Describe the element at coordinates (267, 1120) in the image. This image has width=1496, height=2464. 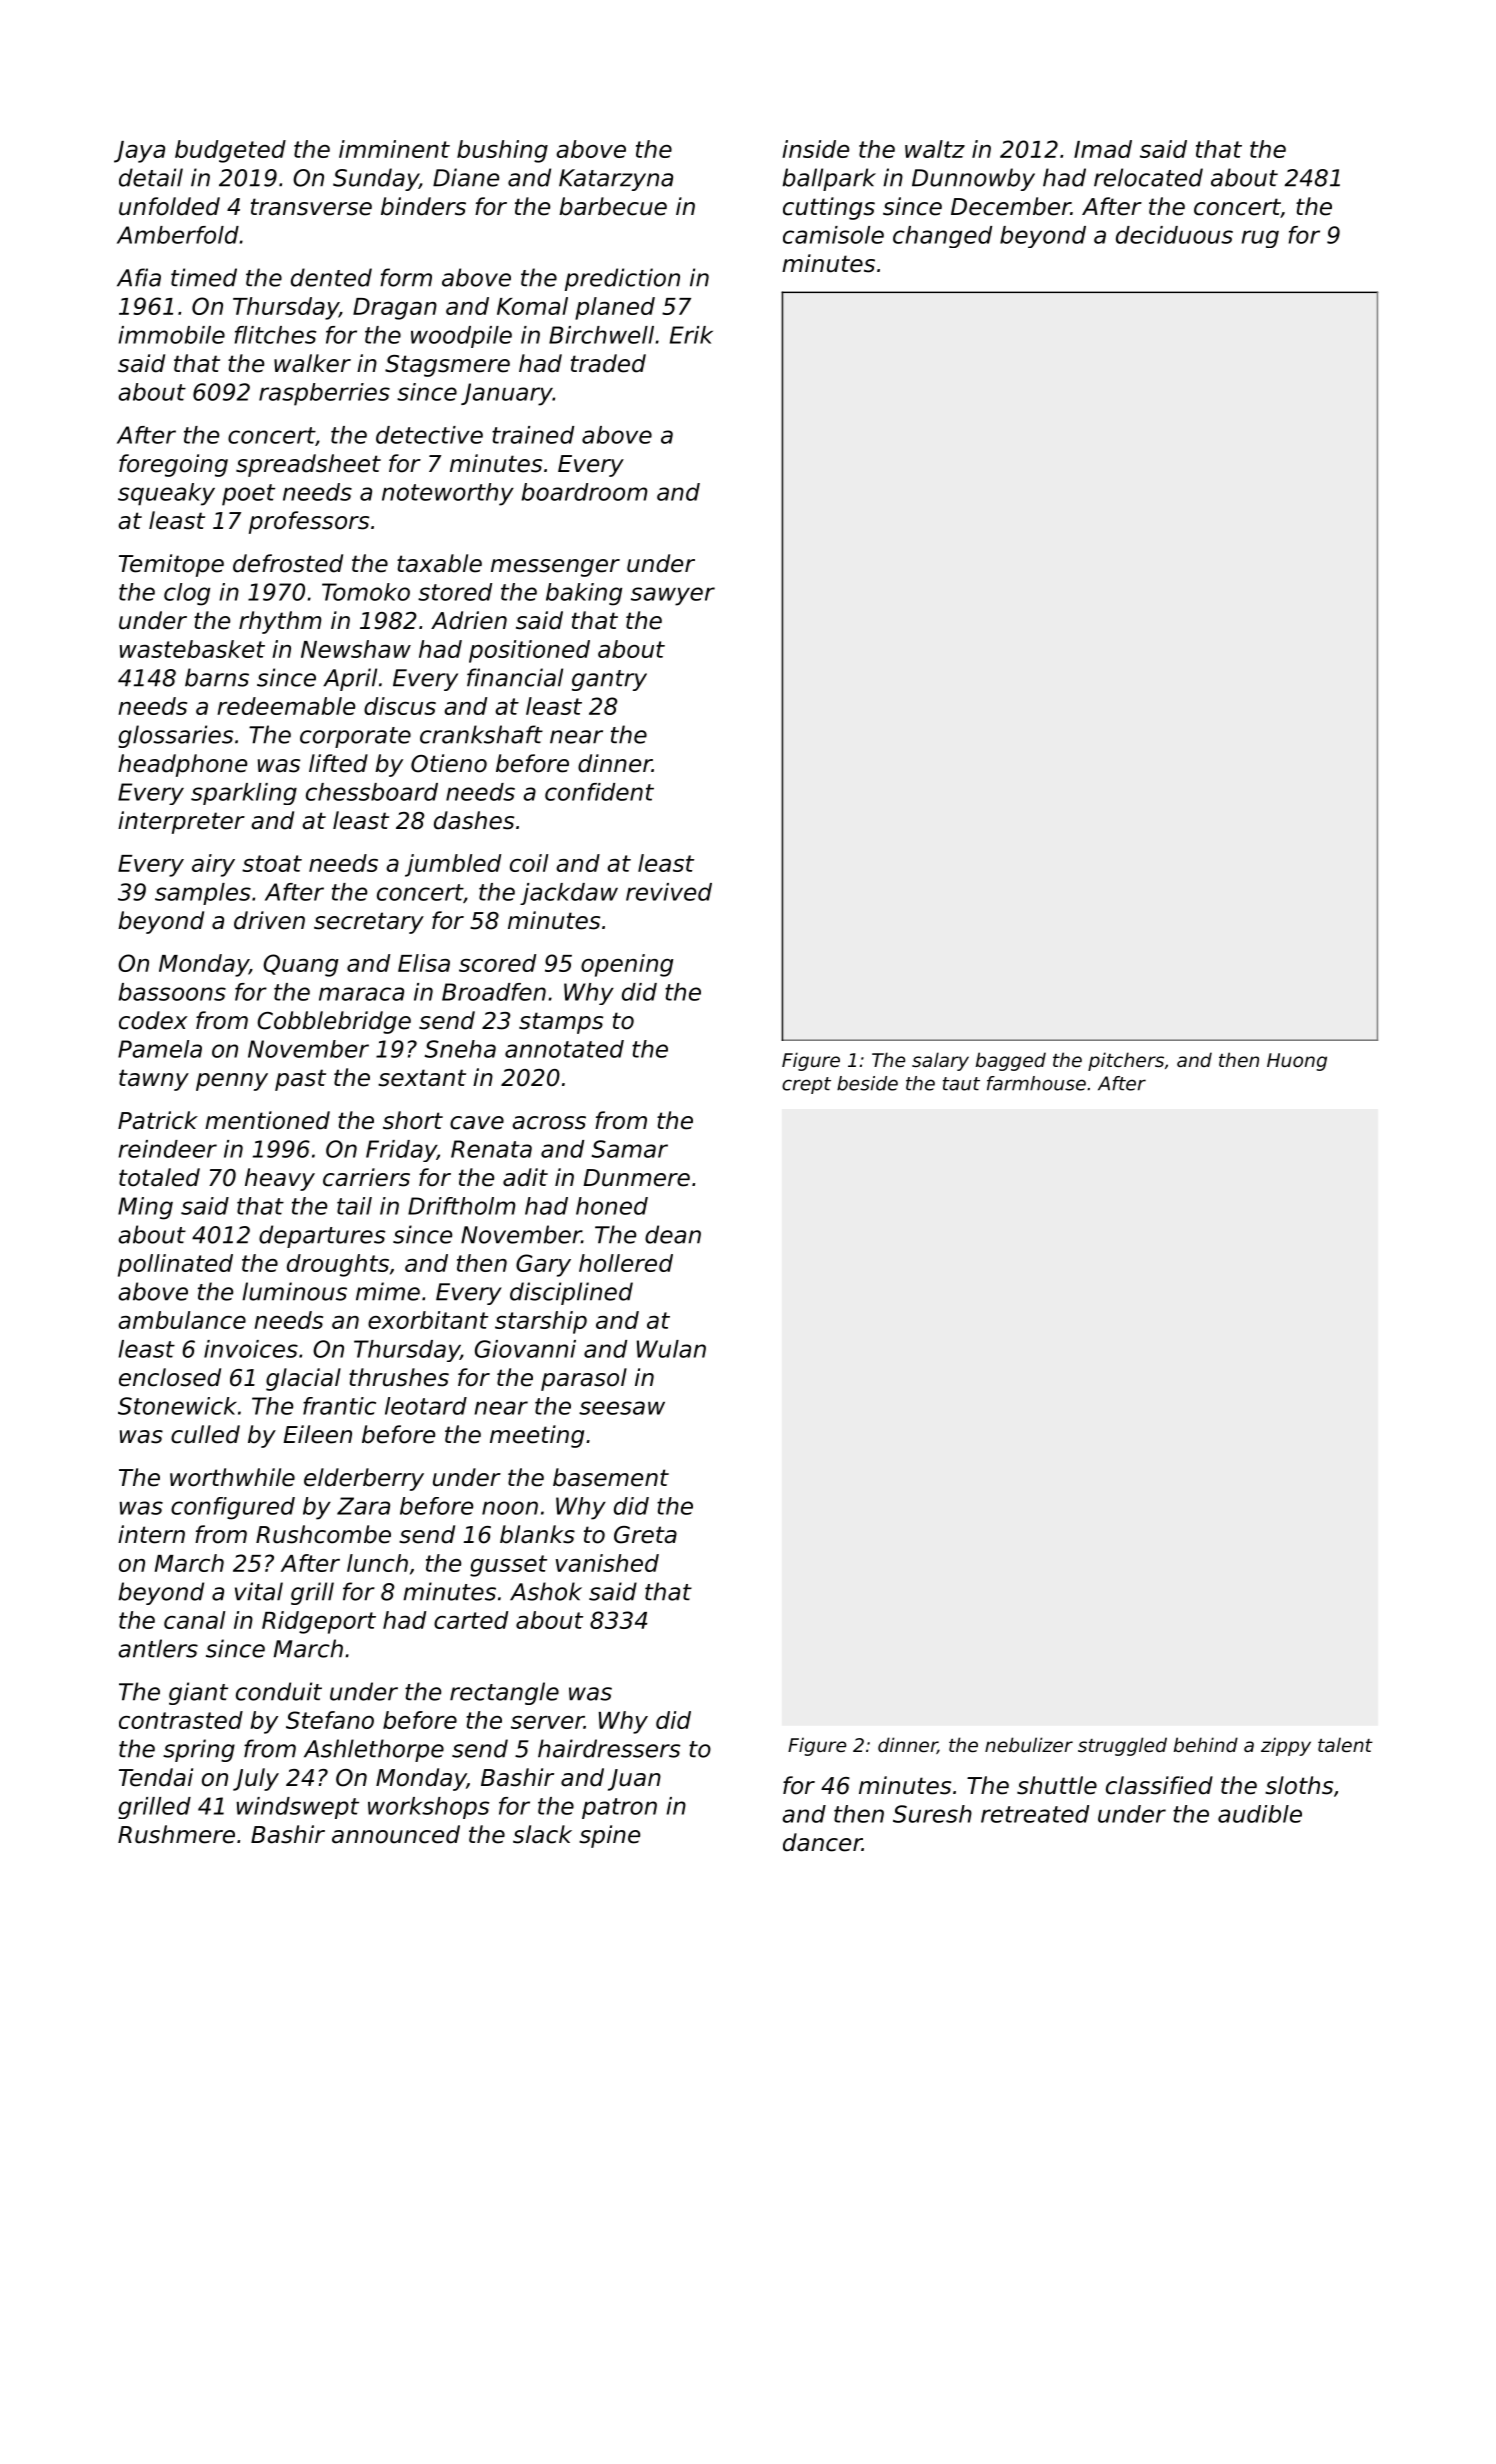
I see `mentioned` at that location.
